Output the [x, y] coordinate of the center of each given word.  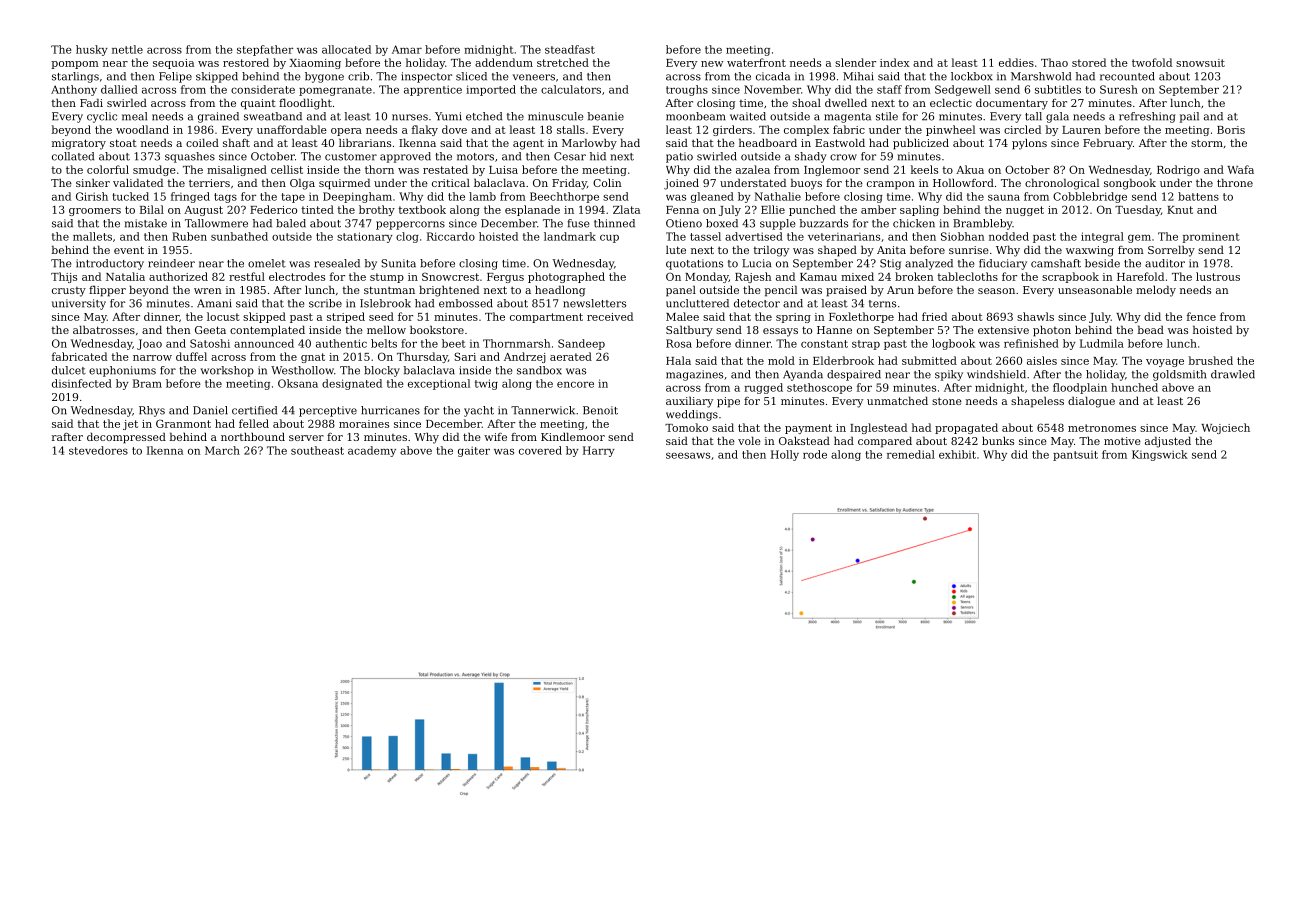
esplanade [532, 210]
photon [1052, 331]
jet [130, 425]
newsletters [594, 303]
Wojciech [1225, 428]
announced [264, 343]
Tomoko [686, 427]
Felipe [175, 77]
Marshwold [1041, 76]
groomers [95, 212]
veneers [534, 77]
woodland [142, 129]
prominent [1211, 238]
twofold [1152, 62]
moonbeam [695, 116]
